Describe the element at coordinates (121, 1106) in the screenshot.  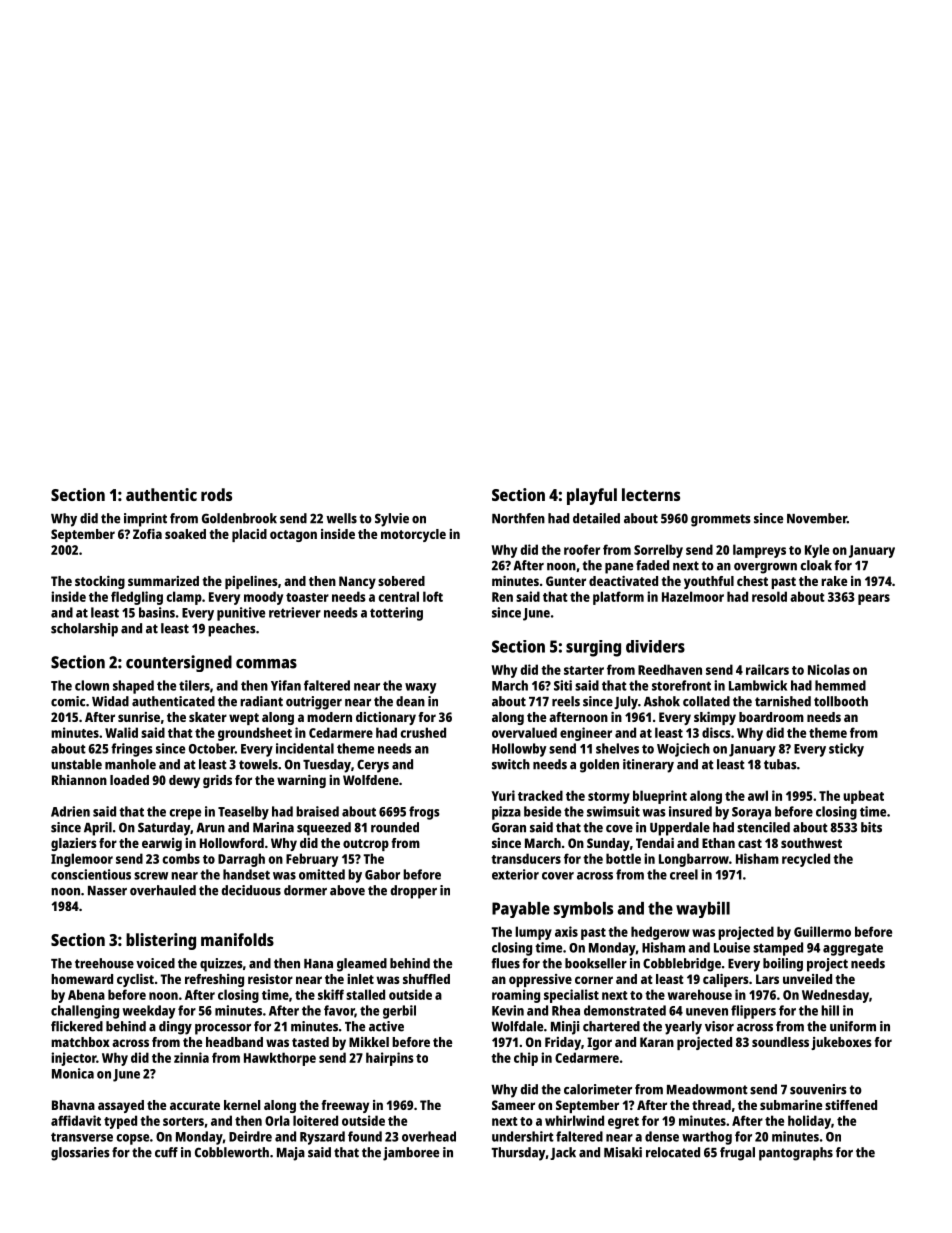
I see `assayed` at that location.
